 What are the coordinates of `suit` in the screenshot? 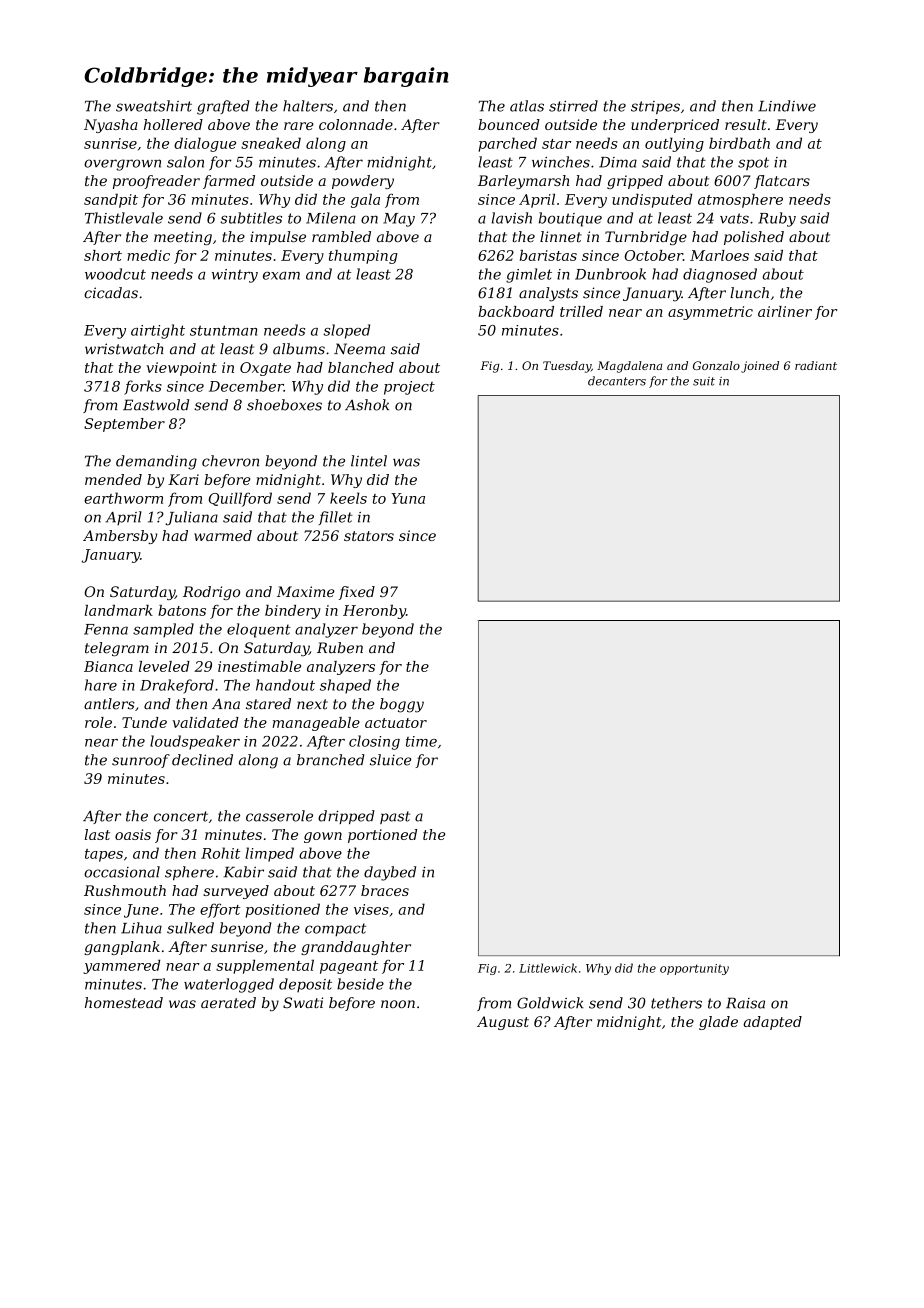 It's located at (704, 381).
